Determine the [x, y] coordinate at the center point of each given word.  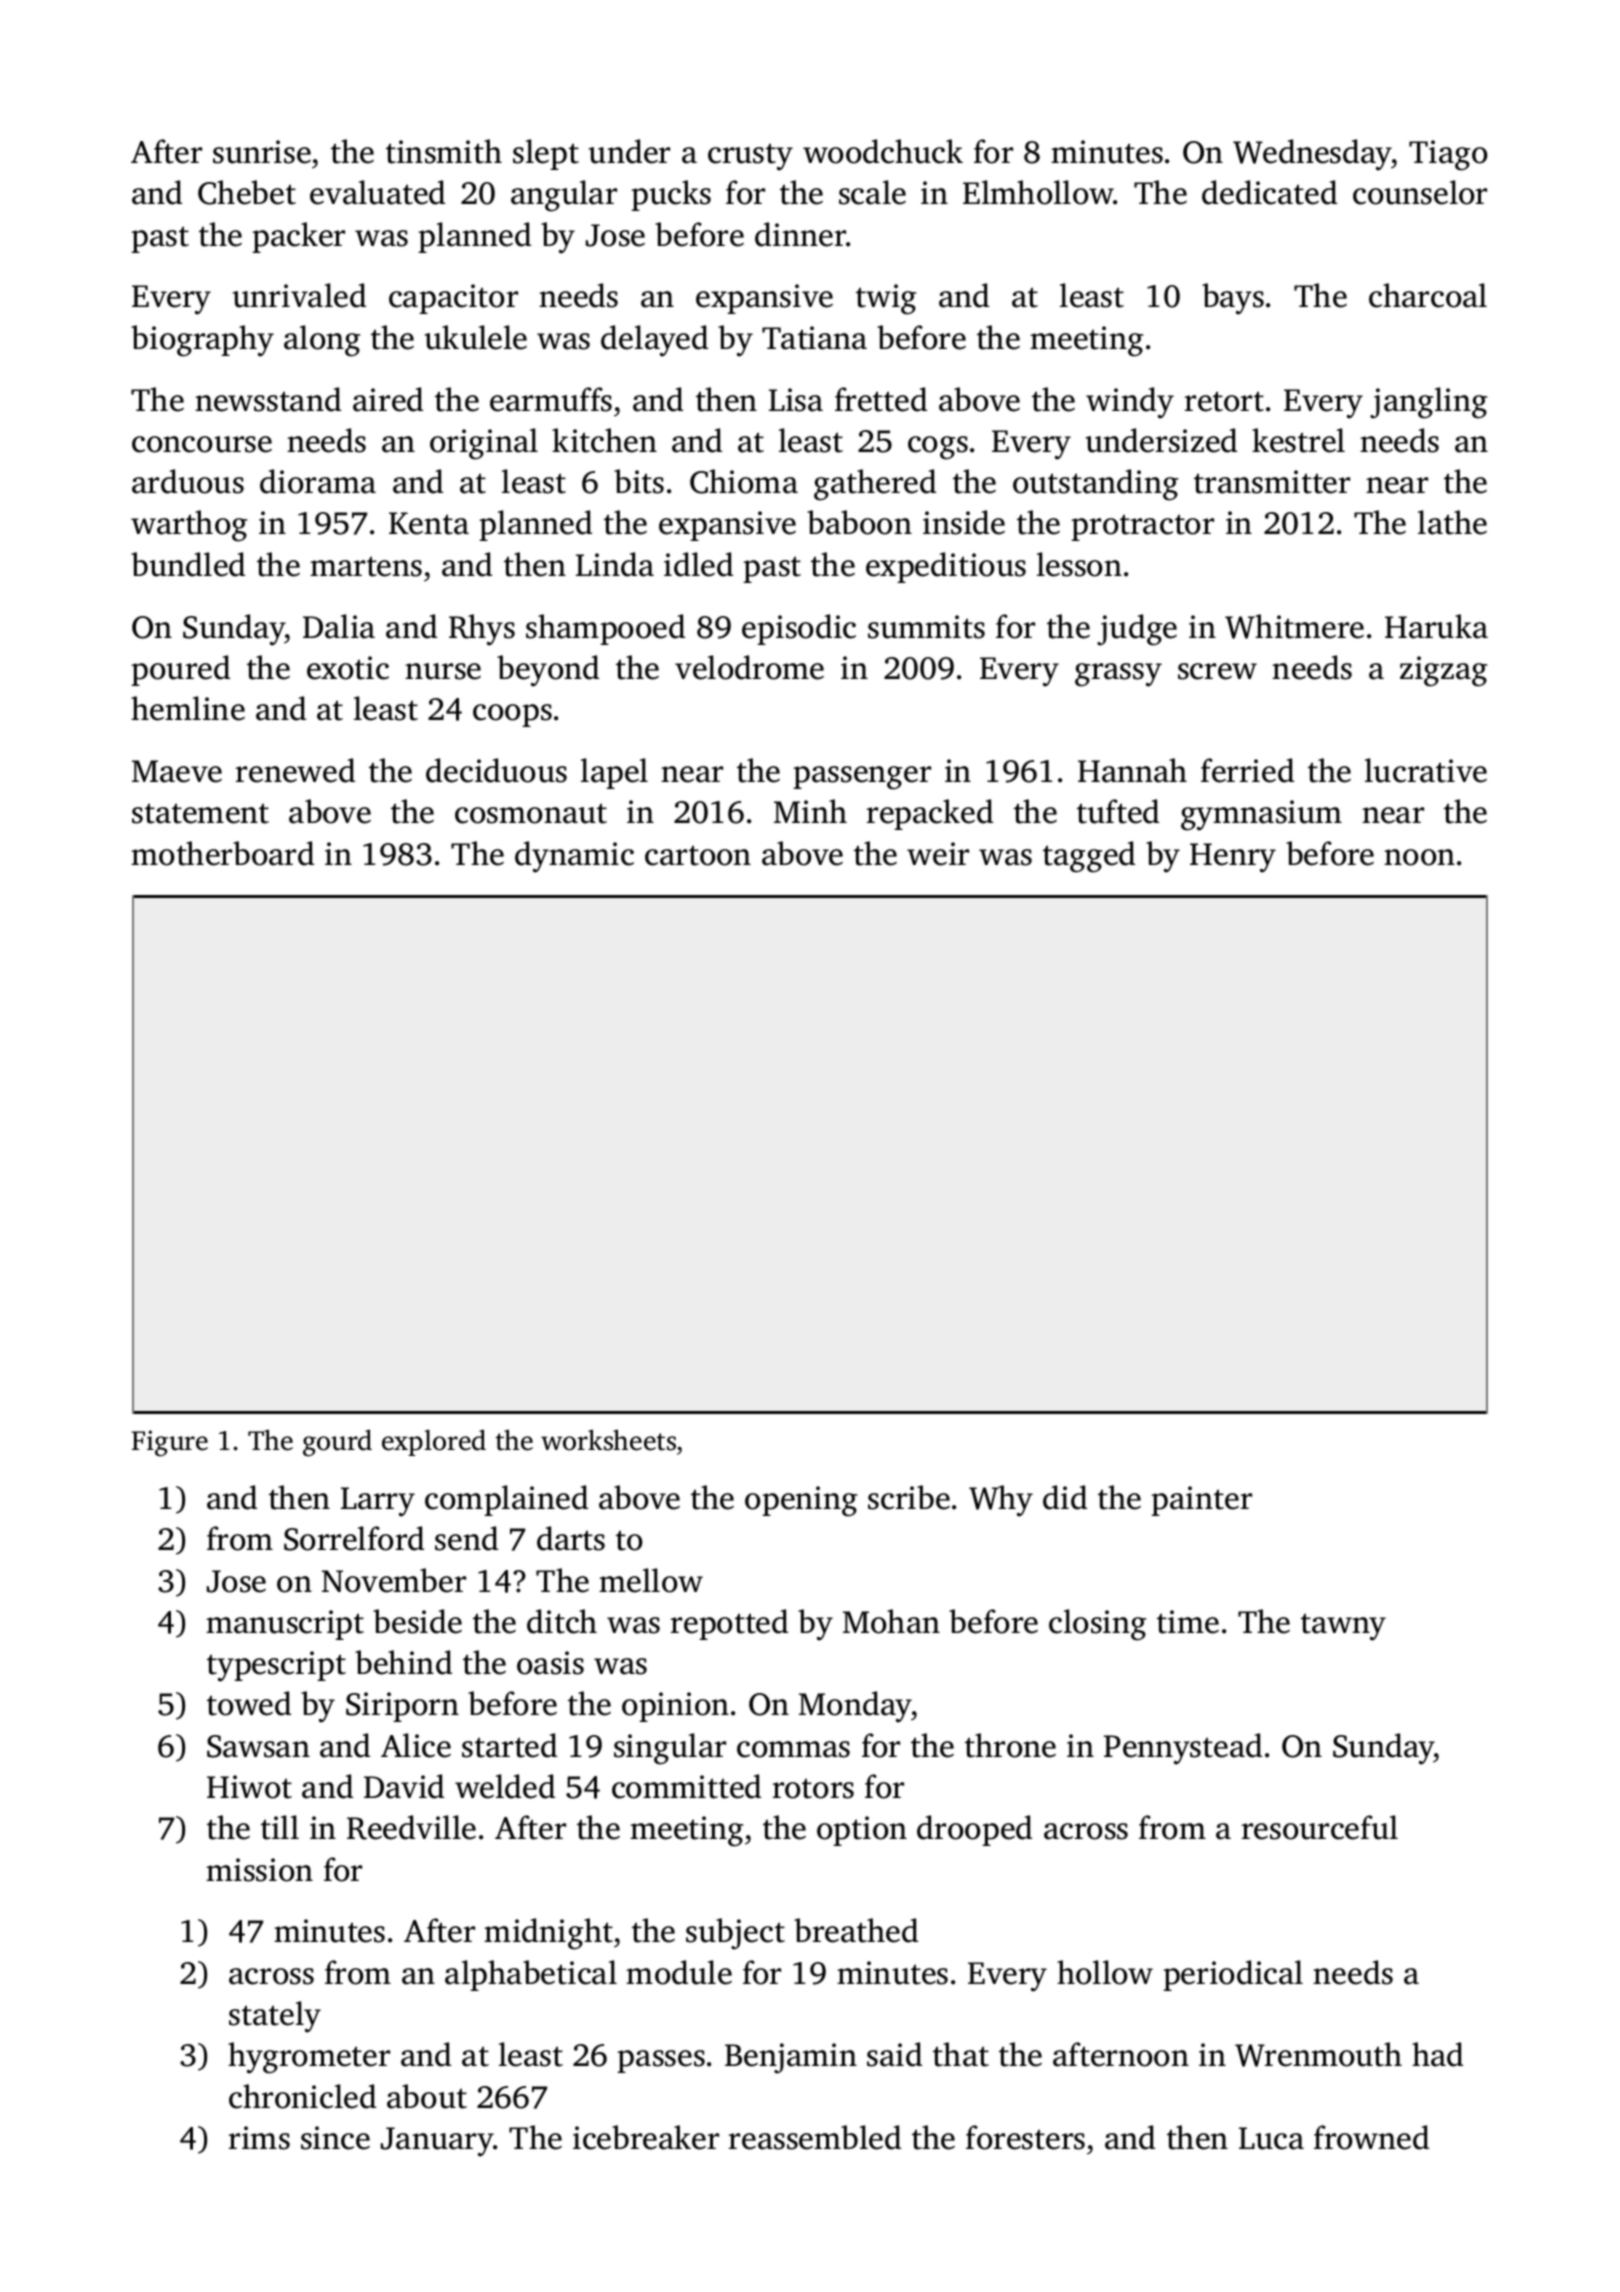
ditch [562, 1621]
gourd [337, 1443]
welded [505, 1786]
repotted [729, 1624]
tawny [1343, 1627]
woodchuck [883, 151]
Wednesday [1312, 155]
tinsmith [444, 151]
